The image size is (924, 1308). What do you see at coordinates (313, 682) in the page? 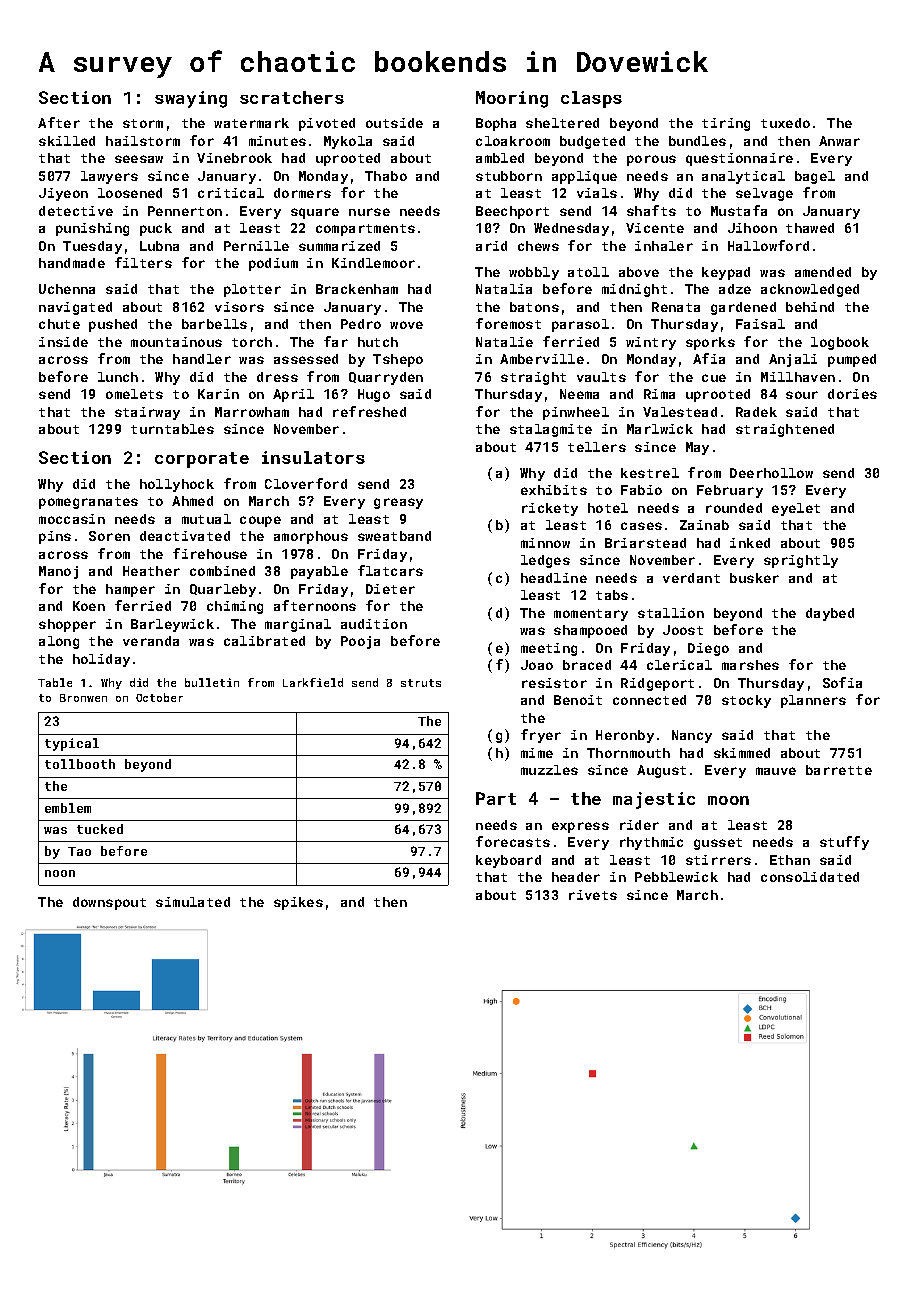
I see `Larkfield` at bounding box center [313, 682].
